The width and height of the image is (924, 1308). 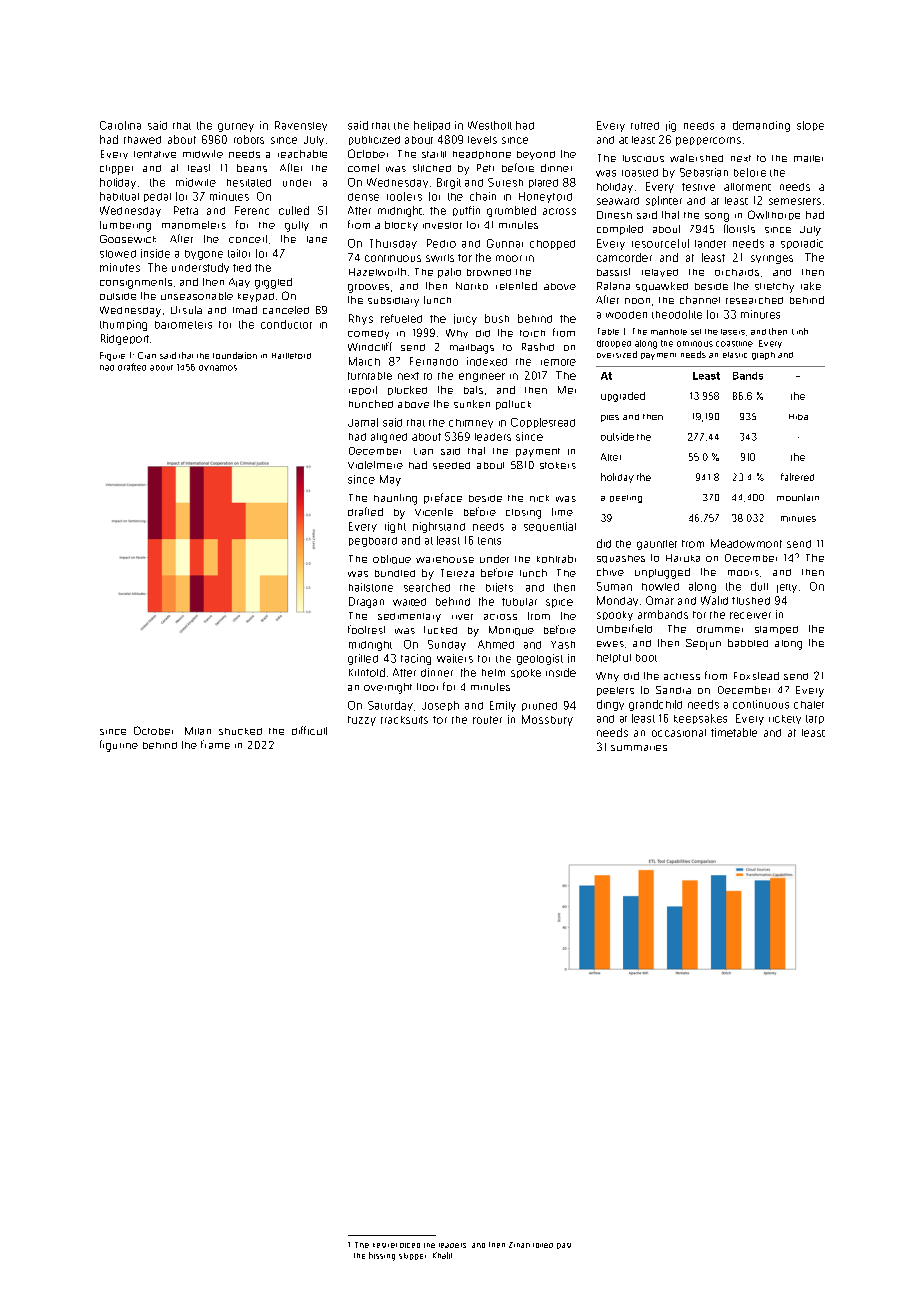 I want to click on router, so click(x=487, y=720).
